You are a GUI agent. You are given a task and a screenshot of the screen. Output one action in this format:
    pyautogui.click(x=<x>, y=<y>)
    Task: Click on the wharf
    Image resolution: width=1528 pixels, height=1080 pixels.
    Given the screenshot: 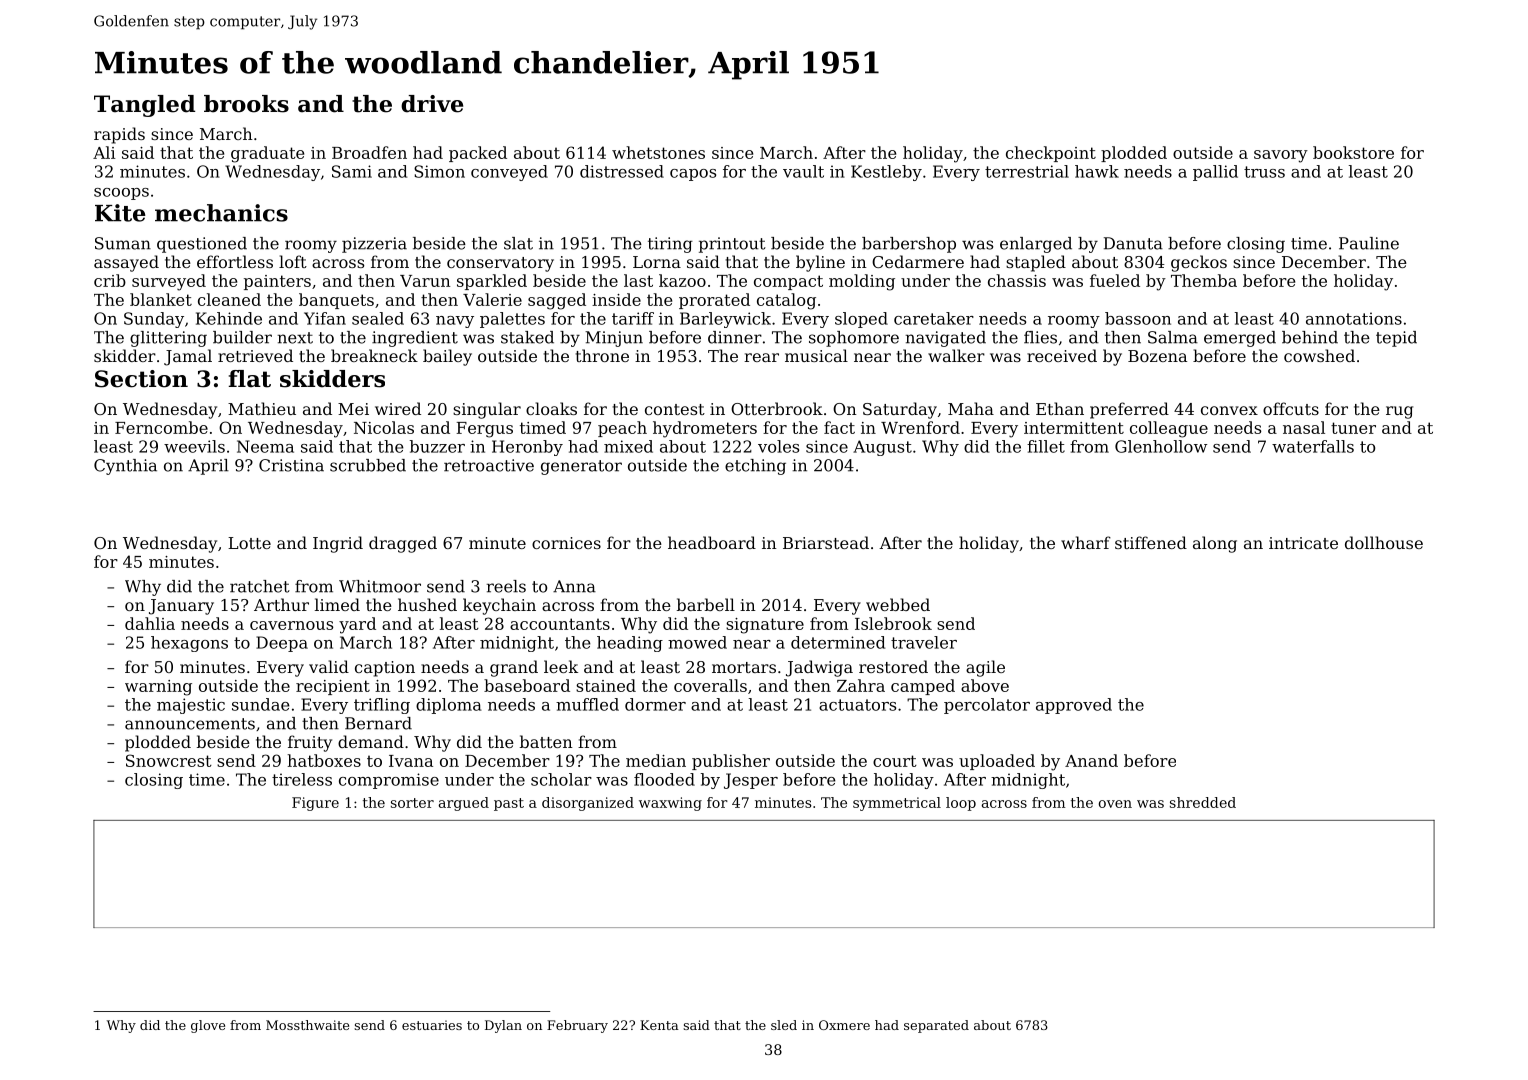 What is the action you would take?
    pyautogui.click(x=1086, y=542)
